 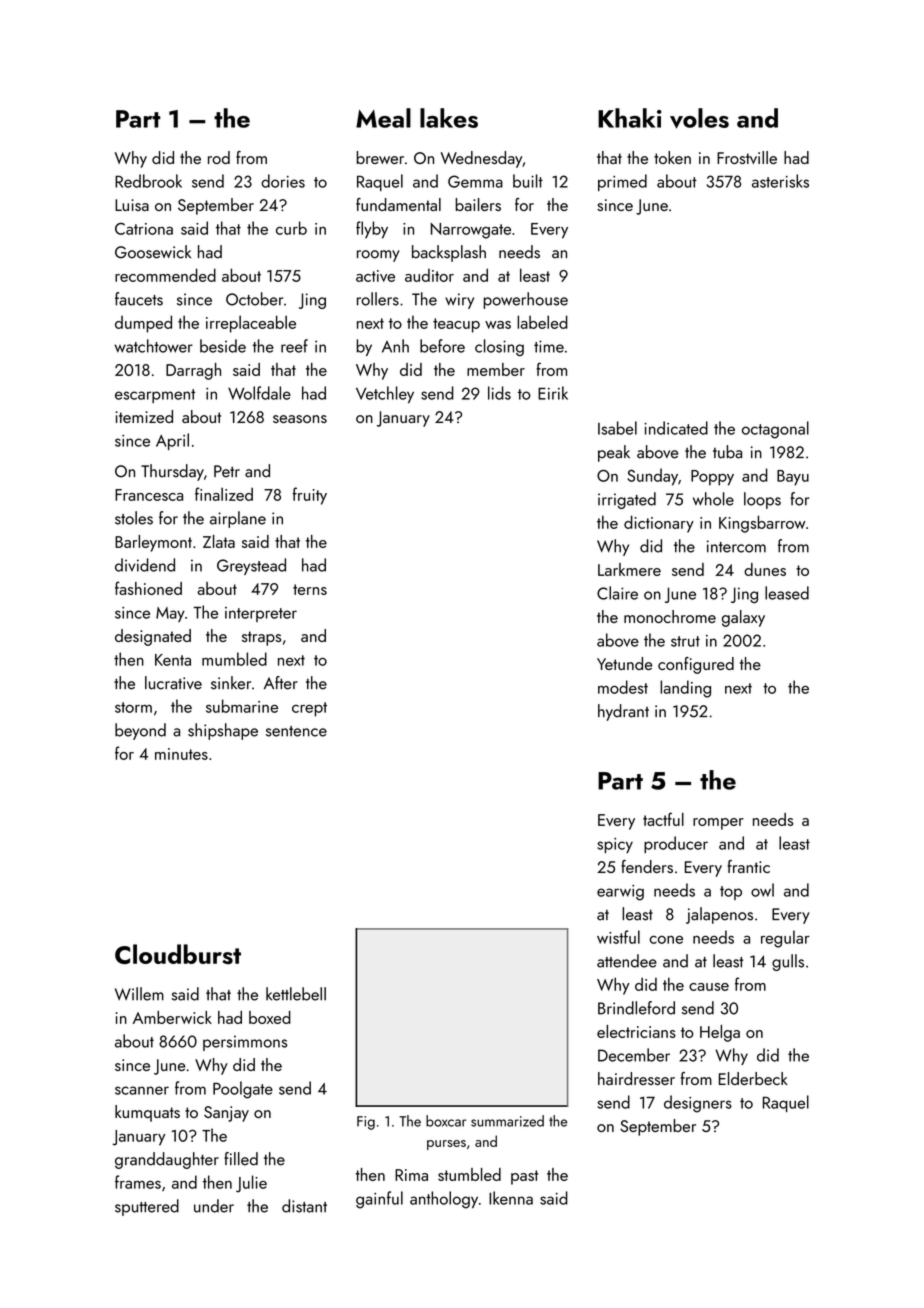 What do you see at coordinates (304, 1206) in the screenshot?
I see `distant` at bounding box center [304, 1206].
